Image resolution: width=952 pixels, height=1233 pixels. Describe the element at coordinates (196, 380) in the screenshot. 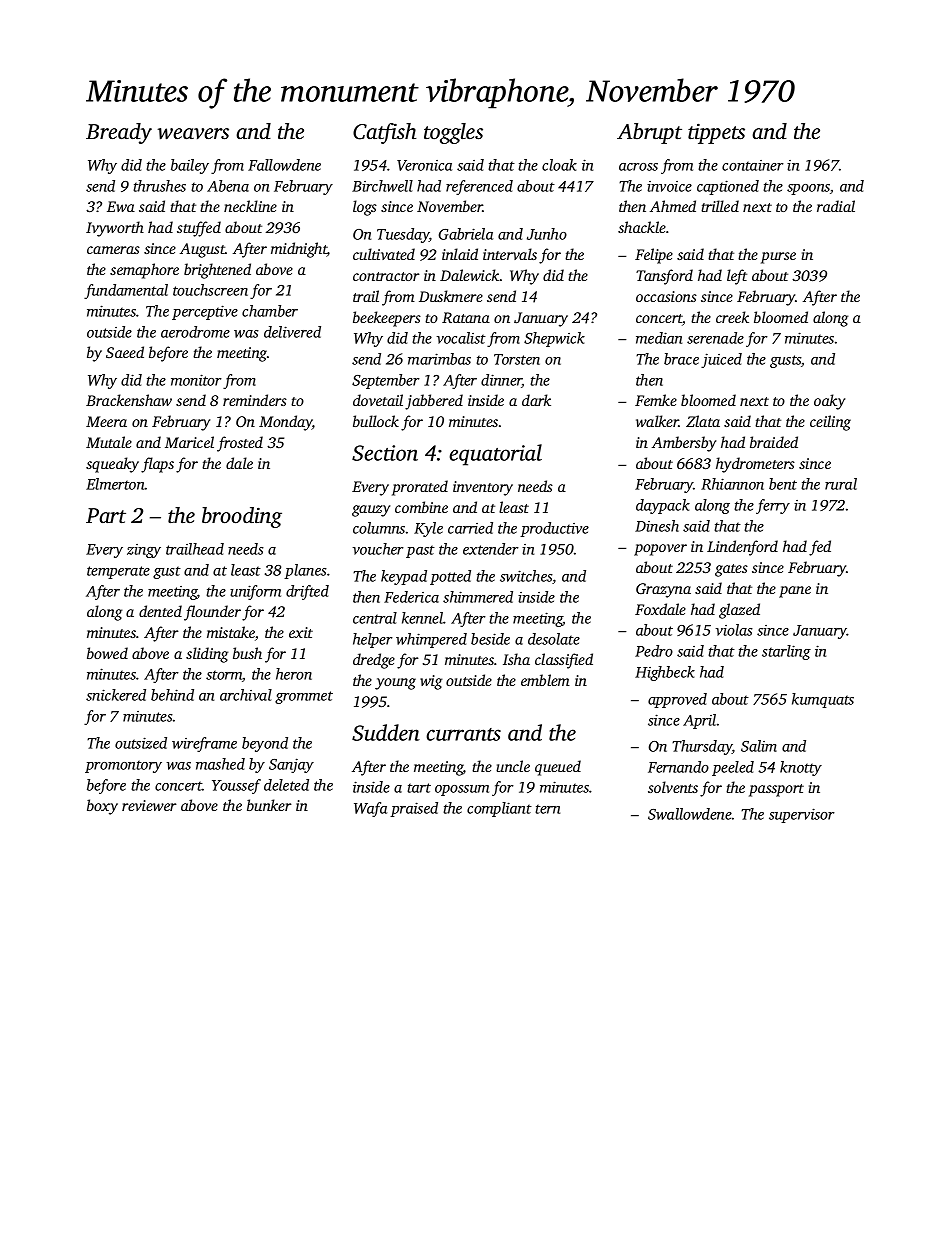

I see `monitor` at that location.
